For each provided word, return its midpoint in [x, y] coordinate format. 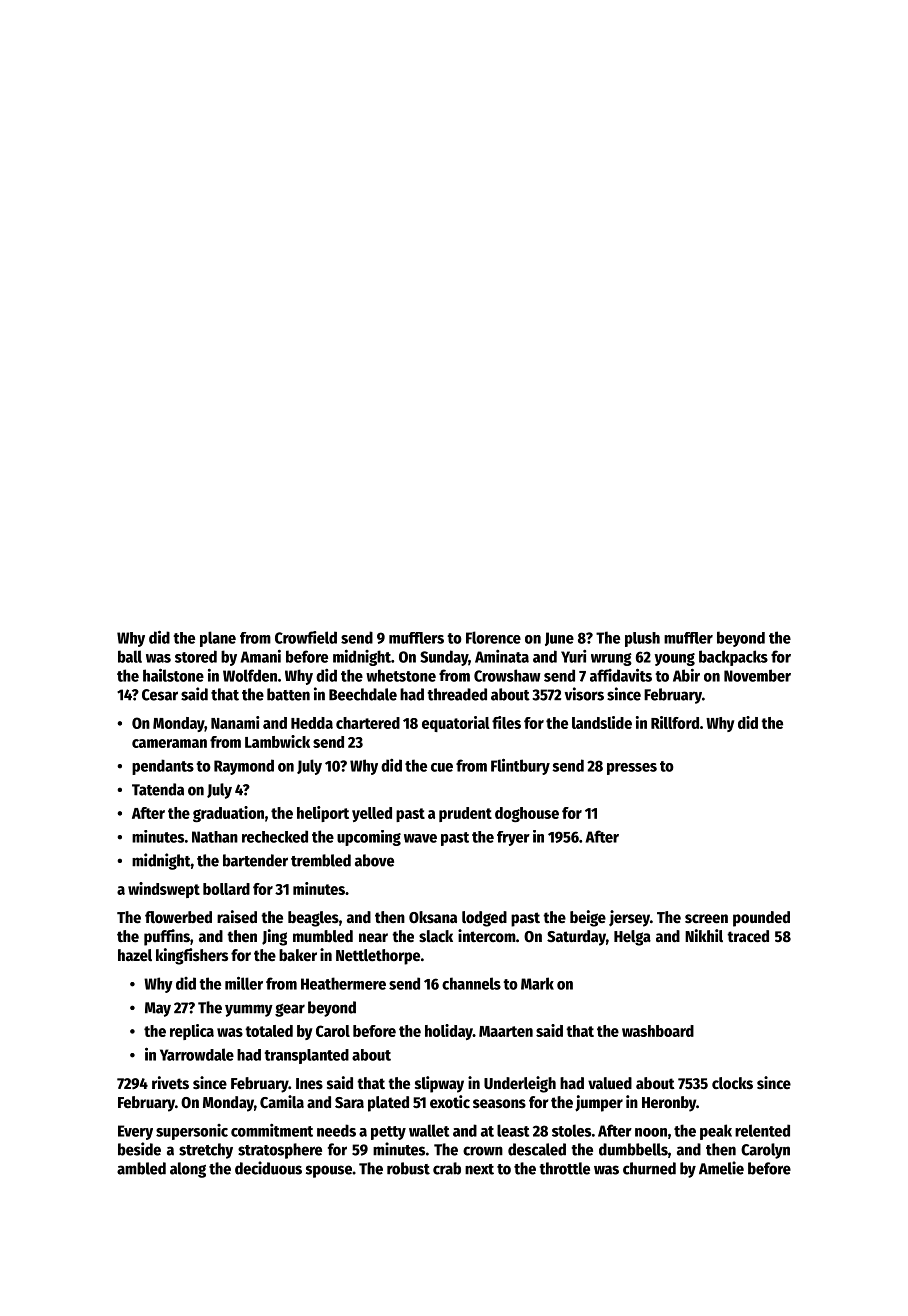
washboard [658, 1031]
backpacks [733, 658]
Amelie [721, 1168]
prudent [465, 814]
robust [408, 1168]
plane [218, 639]
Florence [493, 637]
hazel [135, 955]
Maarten [506, 1031]
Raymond [244, 767]
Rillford [675, 722]
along [188, 1170]
